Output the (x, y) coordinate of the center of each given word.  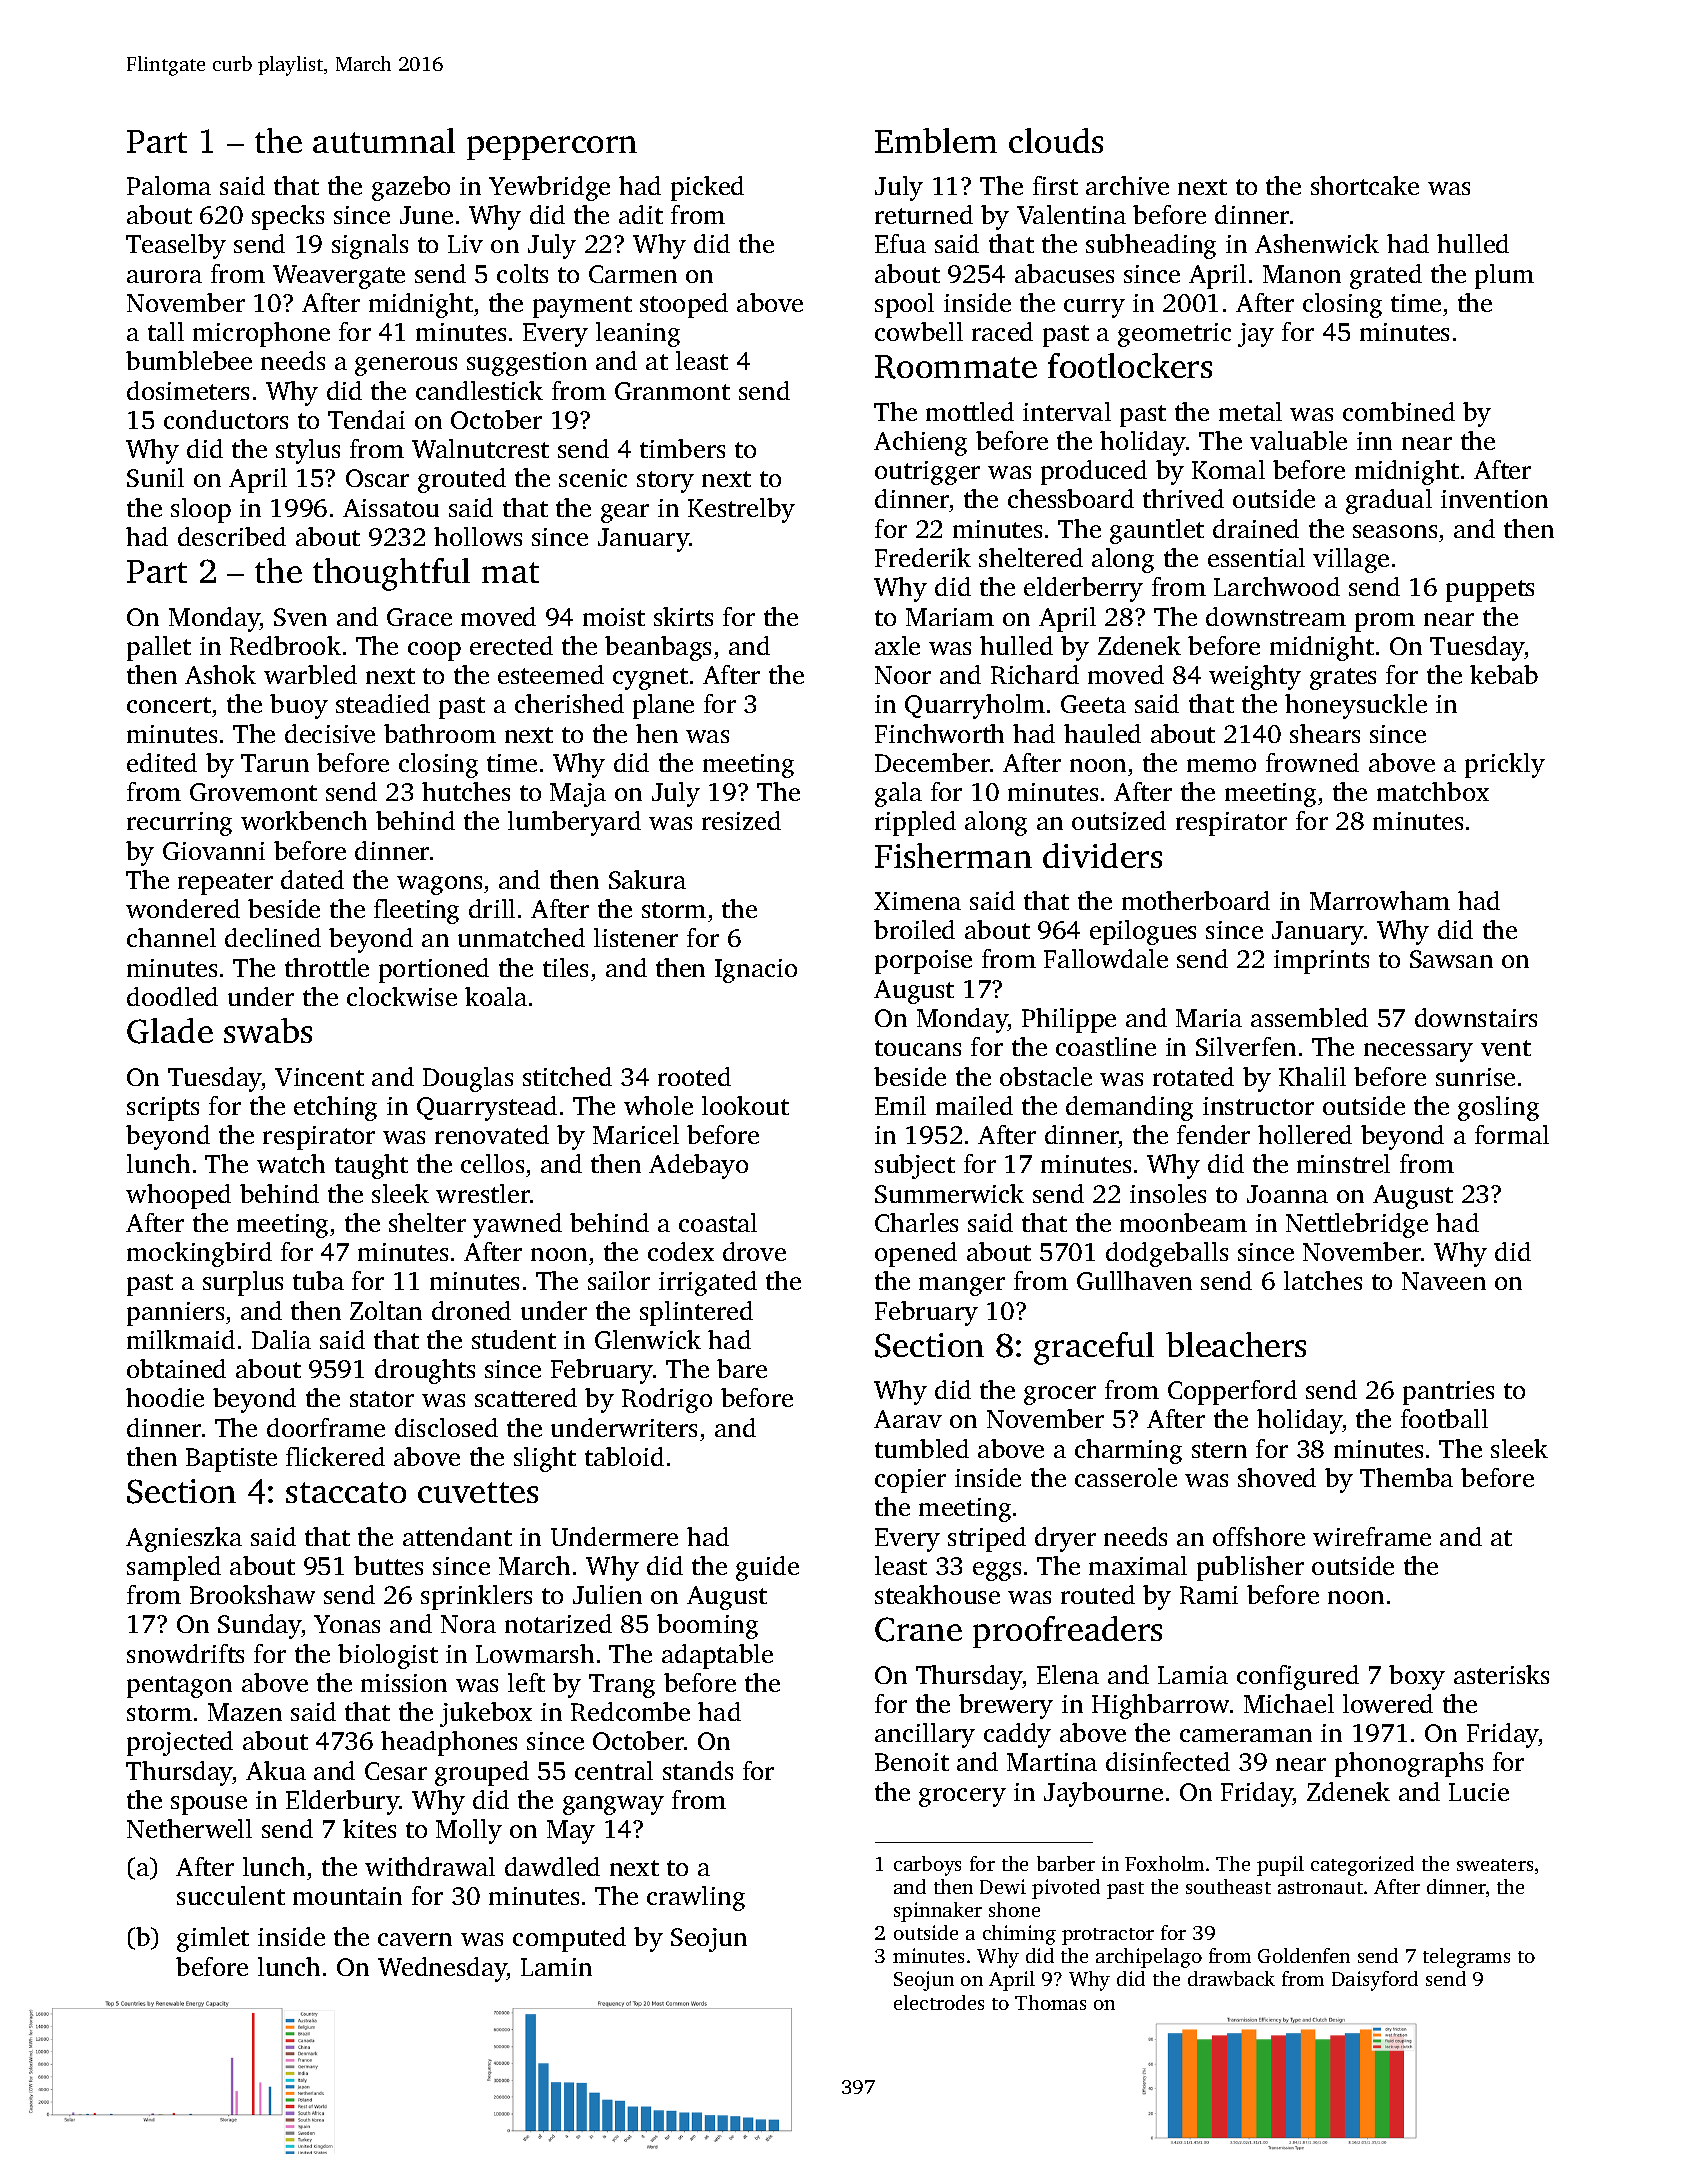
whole (658, 1105)
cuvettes (478, 1492)
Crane (918, 1629)
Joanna (1287, 1194)
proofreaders (1067, 1632)
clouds (1056, 140)
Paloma (169, 185)
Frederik (923, 557)
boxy (1417, 1677)
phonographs (1409, 1764)
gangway (613, 1805)
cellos (492, 1163)
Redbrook (285, 645)
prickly (1505, 765)
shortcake (1365, 185)
